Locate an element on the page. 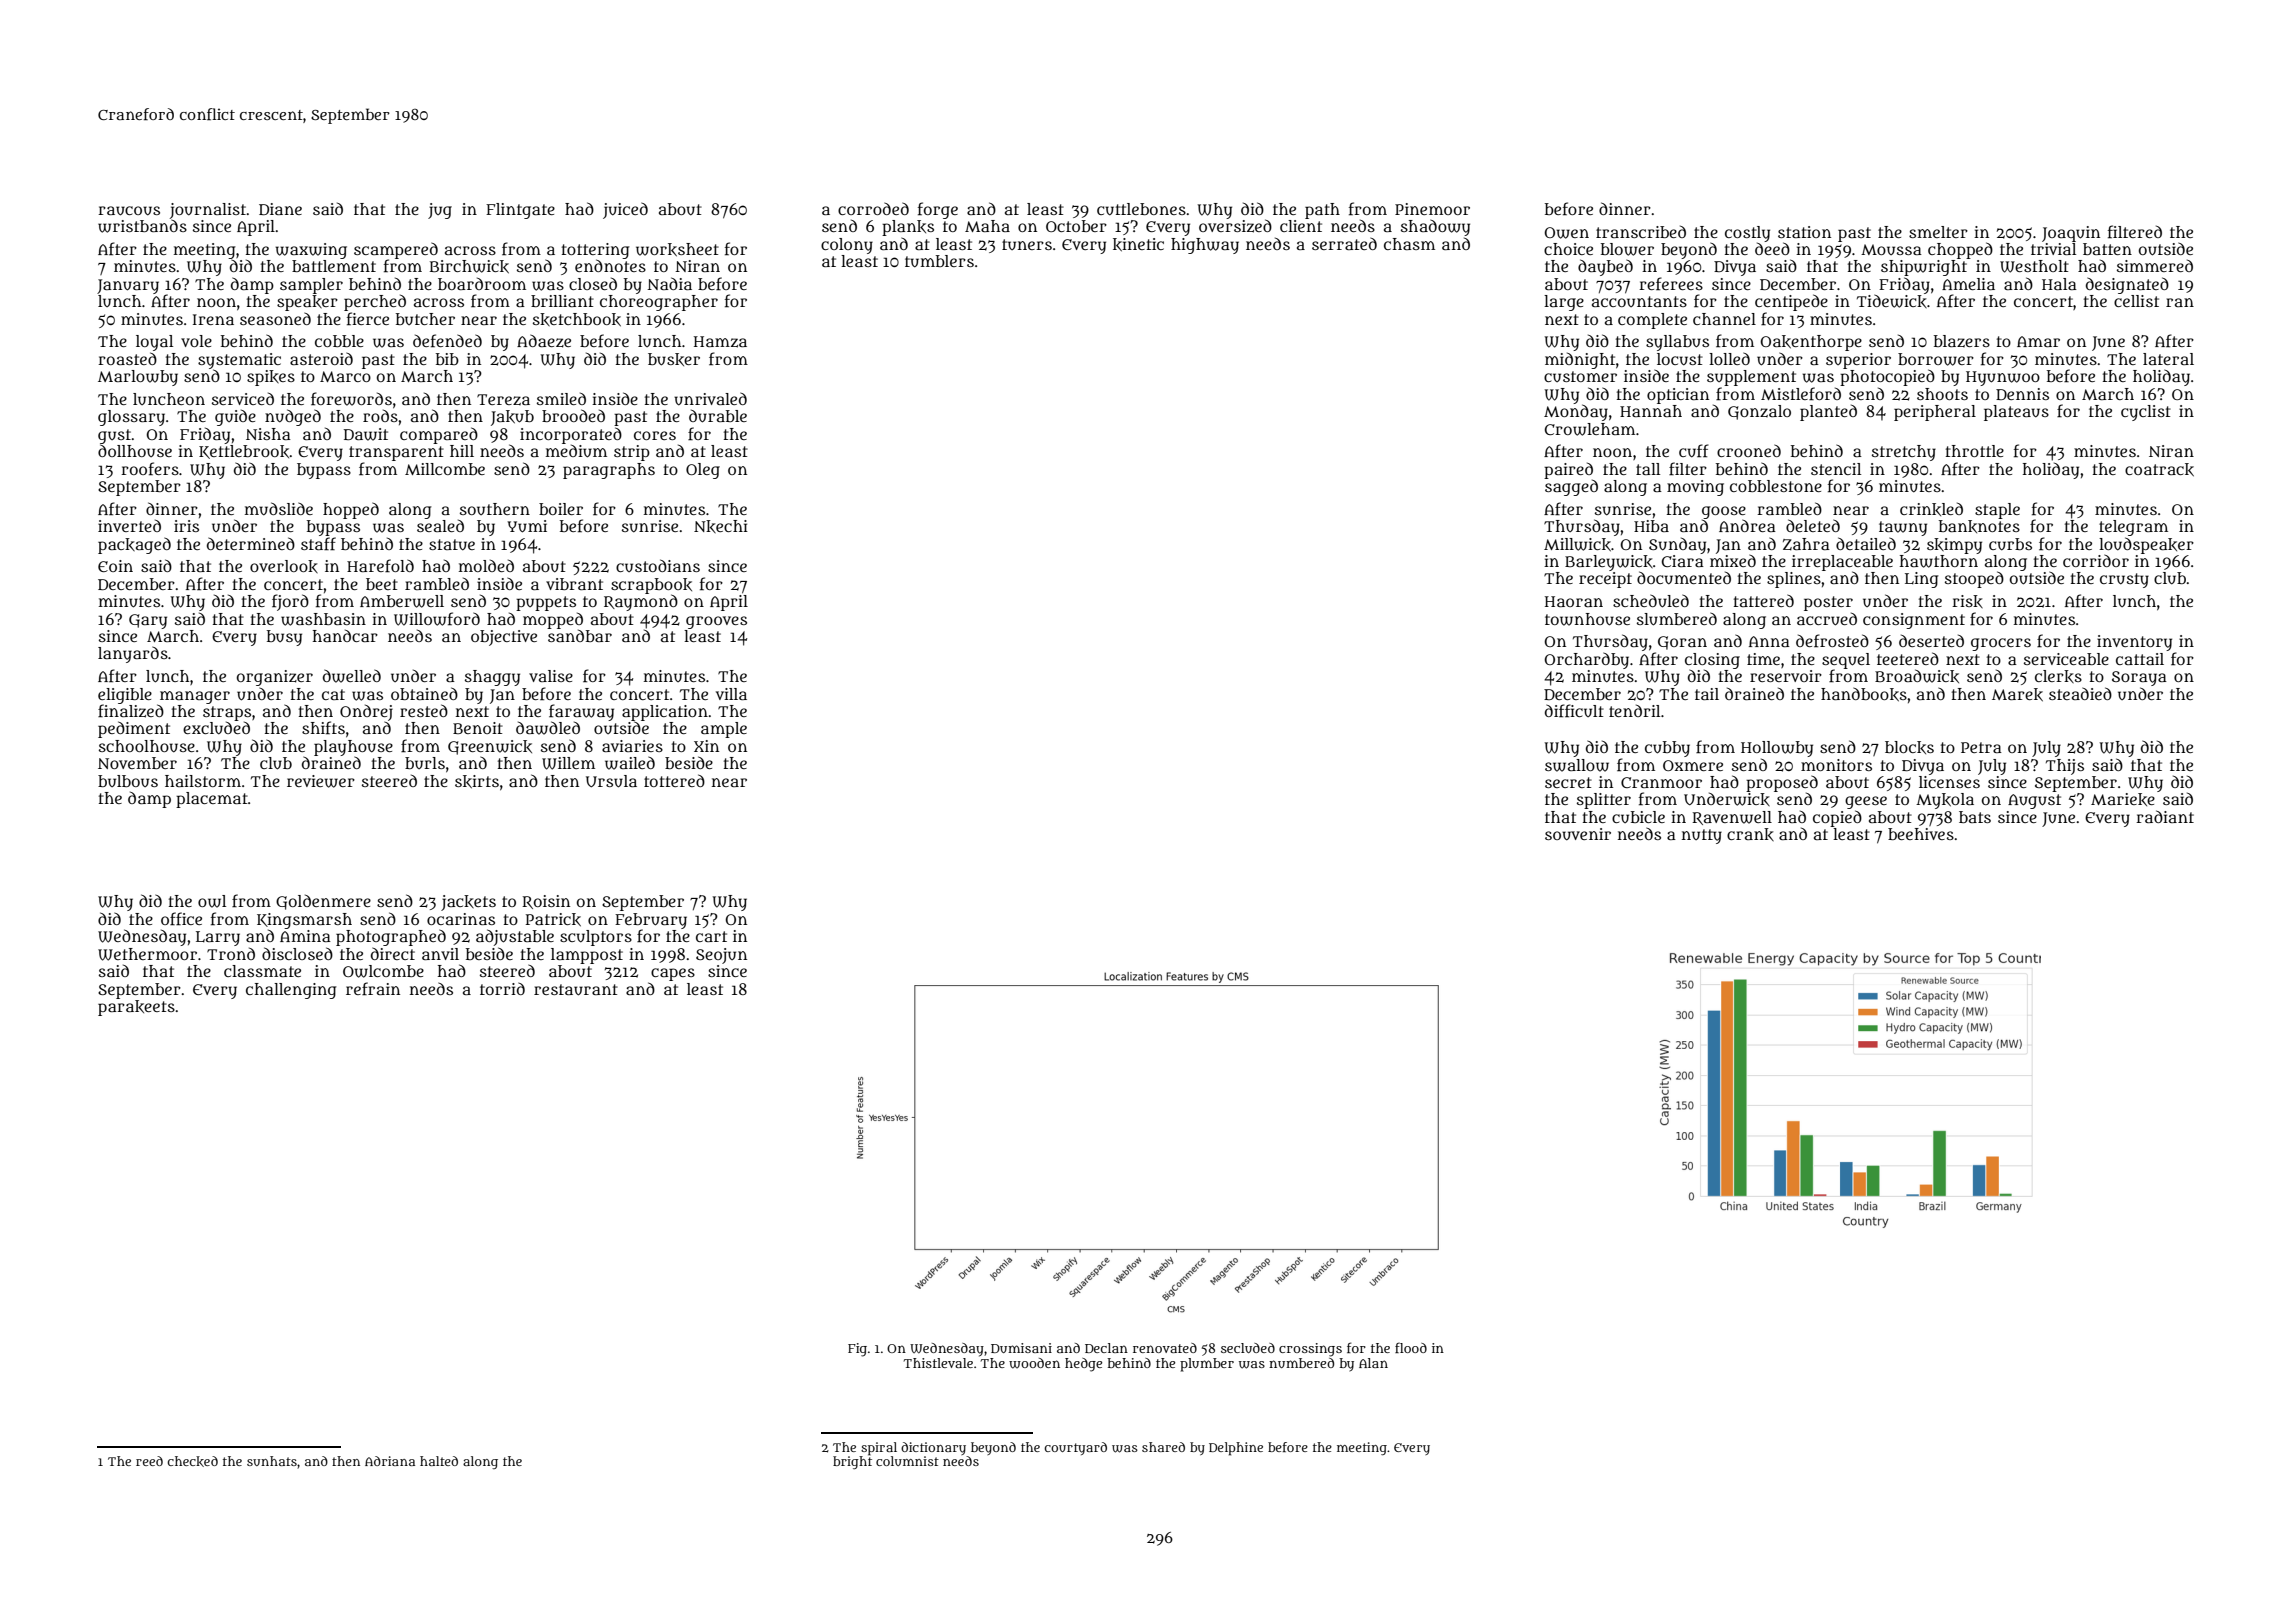 The image size is (2292, 1620). borrower is located at coordinates (1936, 359).
